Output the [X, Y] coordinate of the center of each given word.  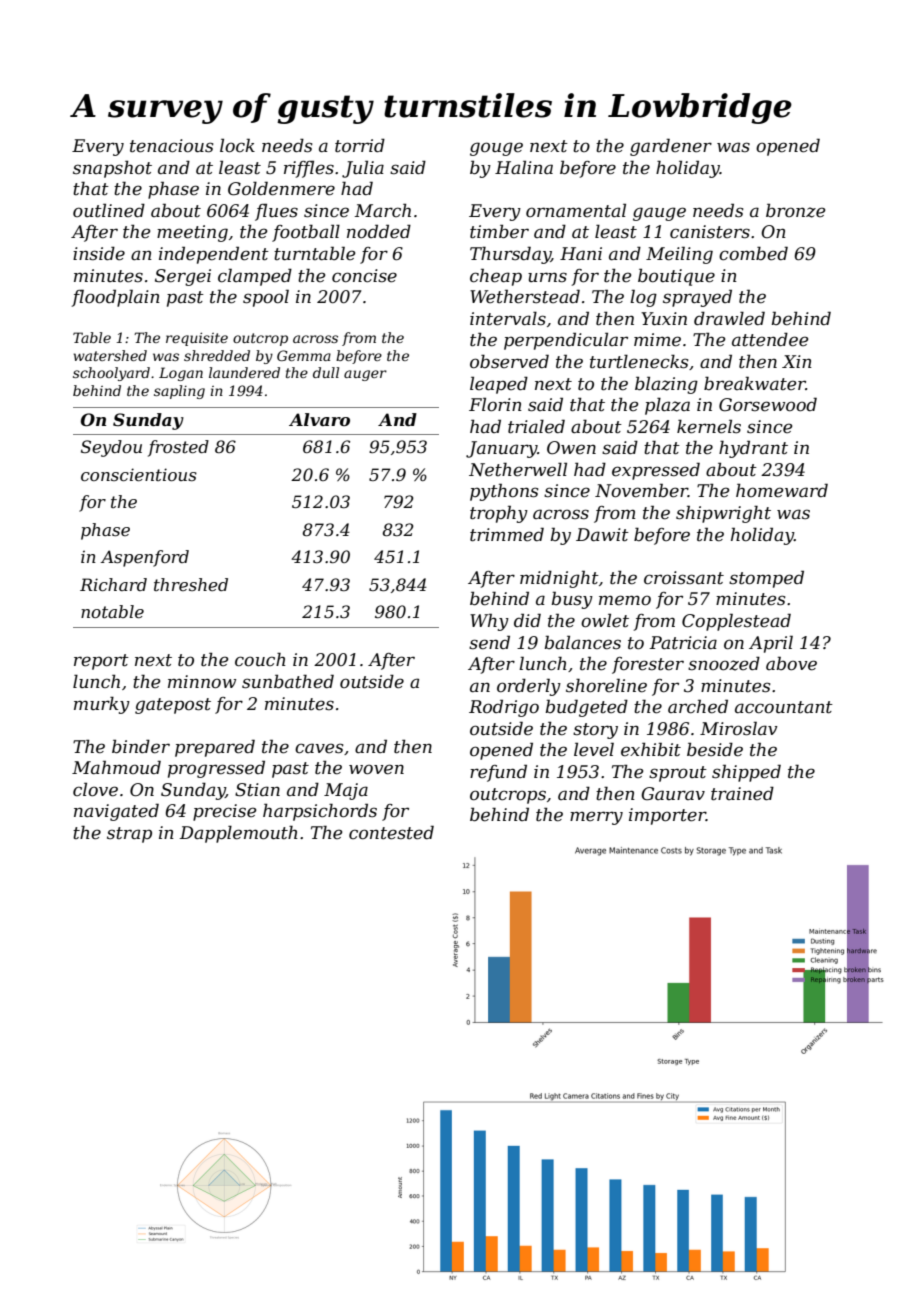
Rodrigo [504, 708]
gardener [671, 147]
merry [596, 818]
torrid [360, 146]
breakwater [755, 383]
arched [698, 706]
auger [365, 375]
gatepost [173, 706]
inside [99, 254]
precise [224, 812]
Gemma [304, 355]
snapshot [112, 169]
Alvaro [319, 419]
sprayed [697, 298]
